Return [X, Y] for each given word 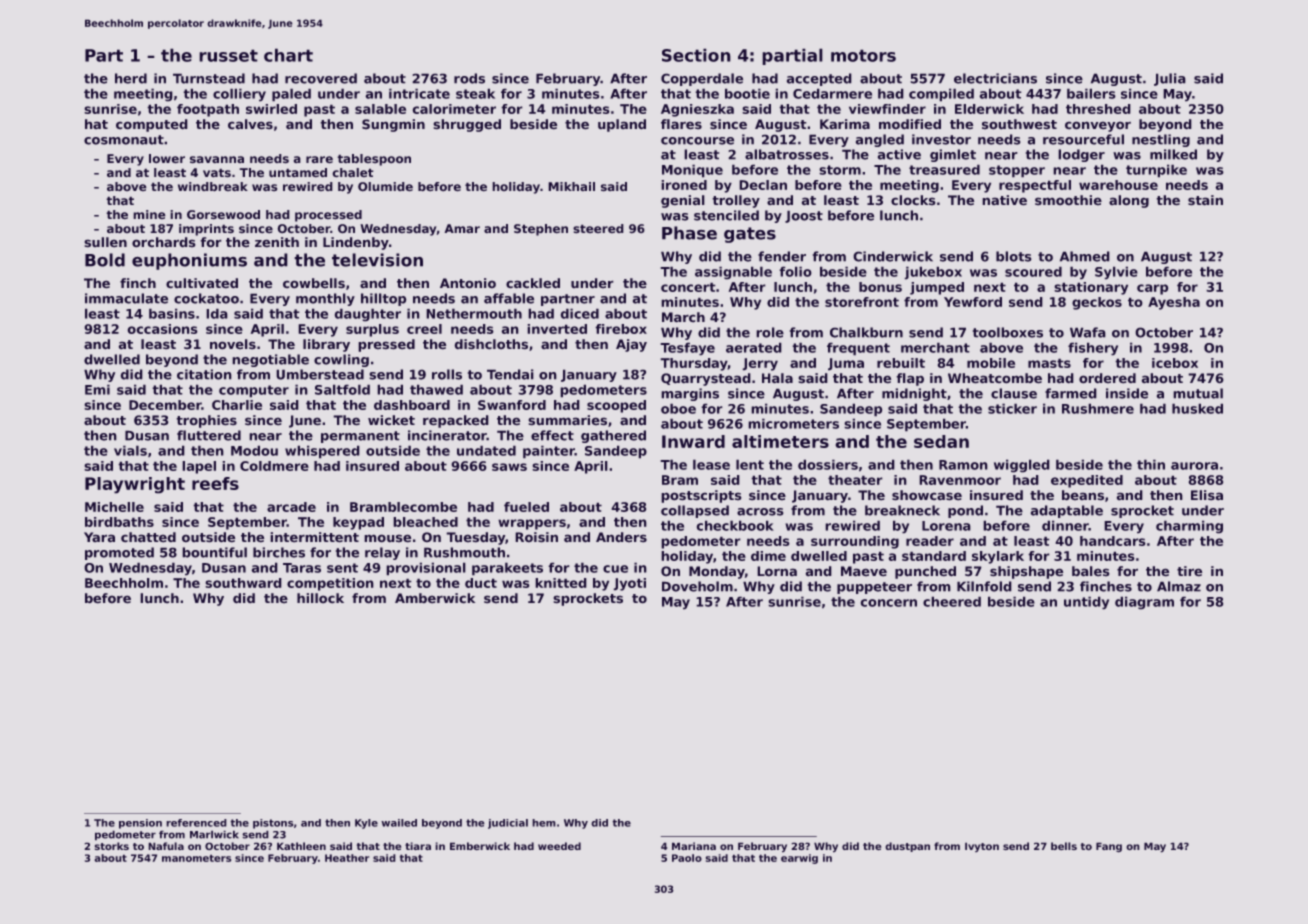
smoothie [1068, 200]
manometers [196, 858]
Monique [692, 171]
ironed [684, 185]
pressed [386, 345]
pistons [273, 824]
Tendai [510, 374]
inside [1127, 393]
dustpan [907, 847]
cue [615, 569]
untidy [1086, 603]
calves [250, 124]
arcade [291, 507]
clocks [913, 200]
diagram [1144, 603]
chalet [353, 173]
